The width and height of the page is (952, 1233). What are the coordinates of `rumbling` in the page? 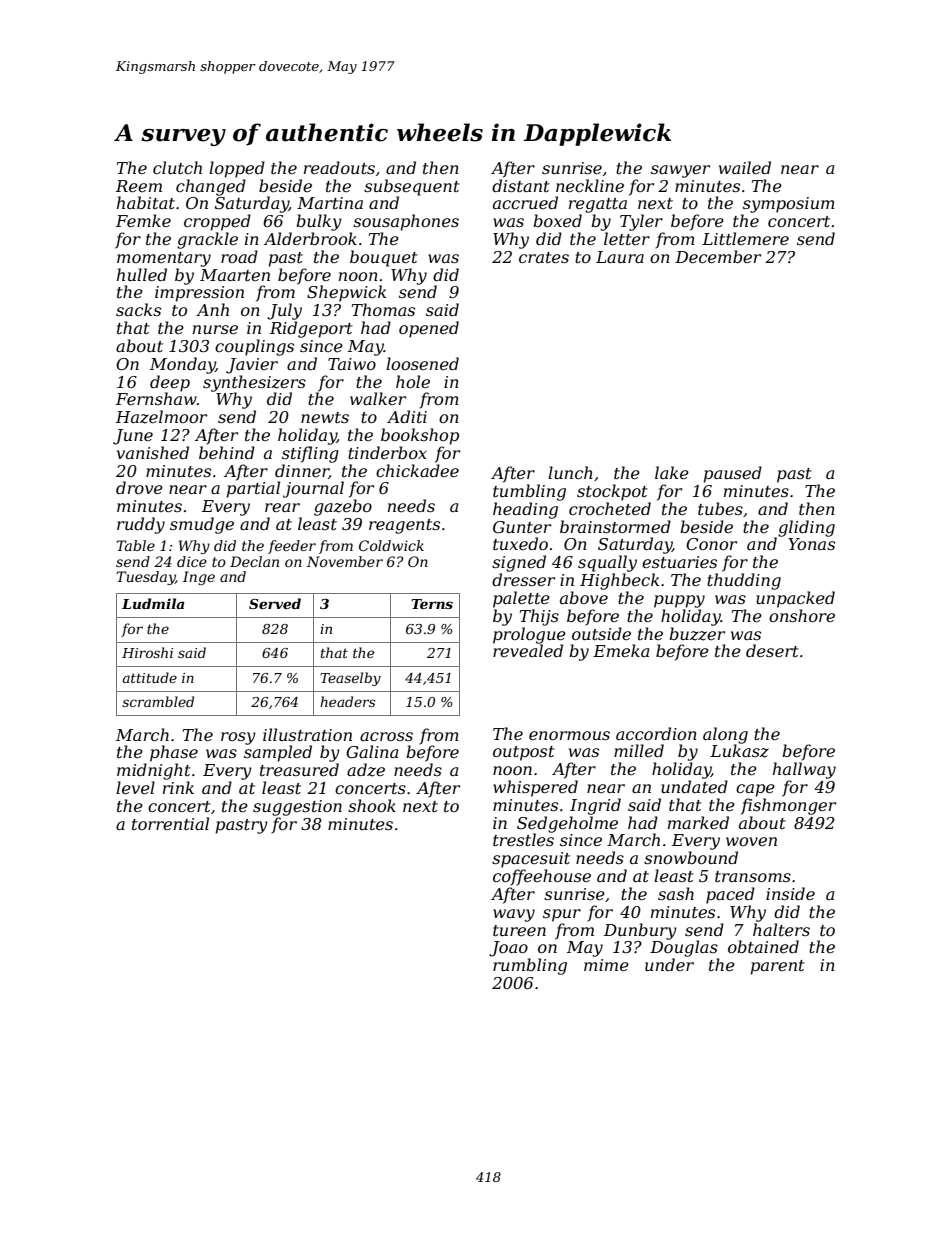 It's located at (530, 966).
